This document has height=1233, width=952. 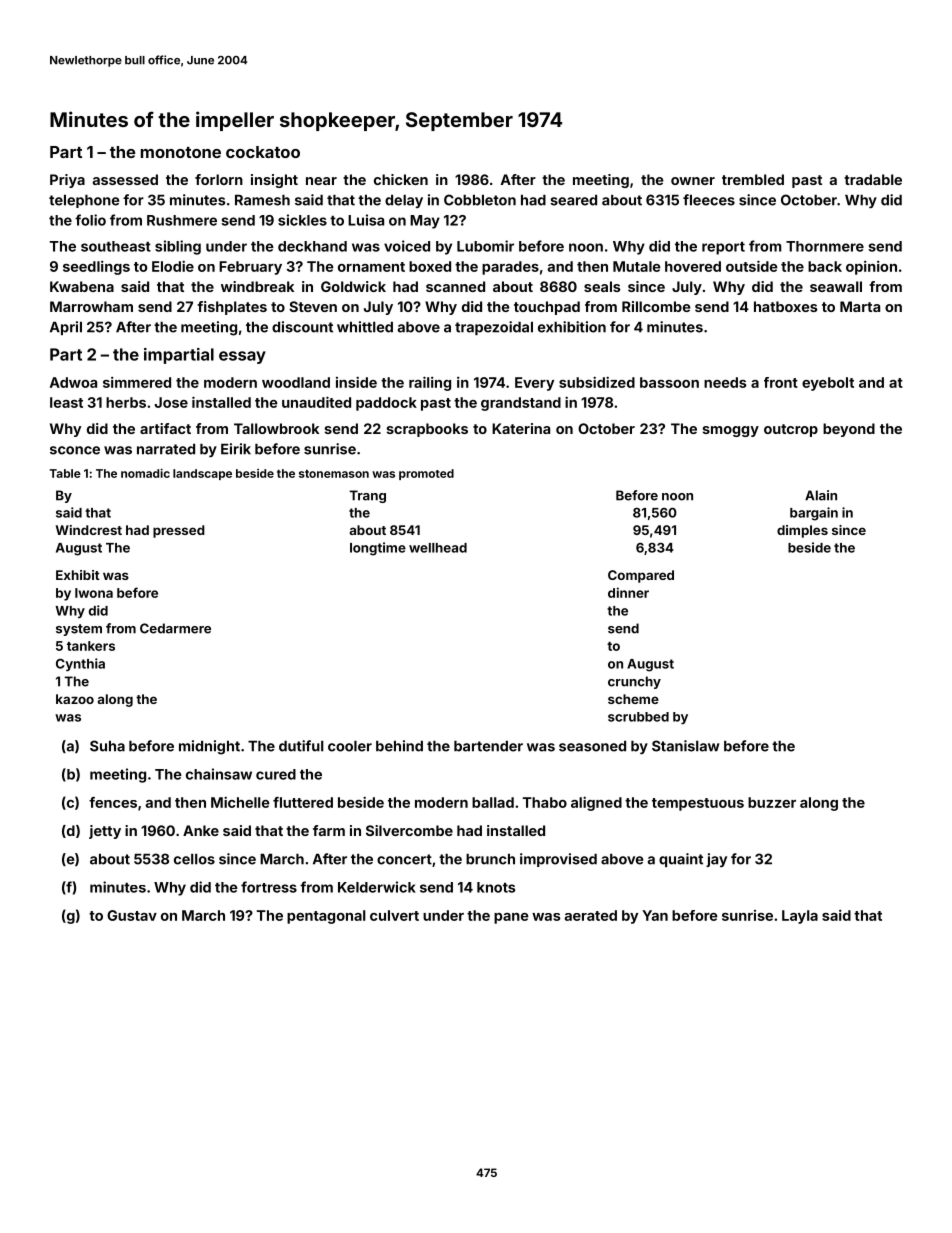 I want to click on stonemason, so click(x=334, y=474).
